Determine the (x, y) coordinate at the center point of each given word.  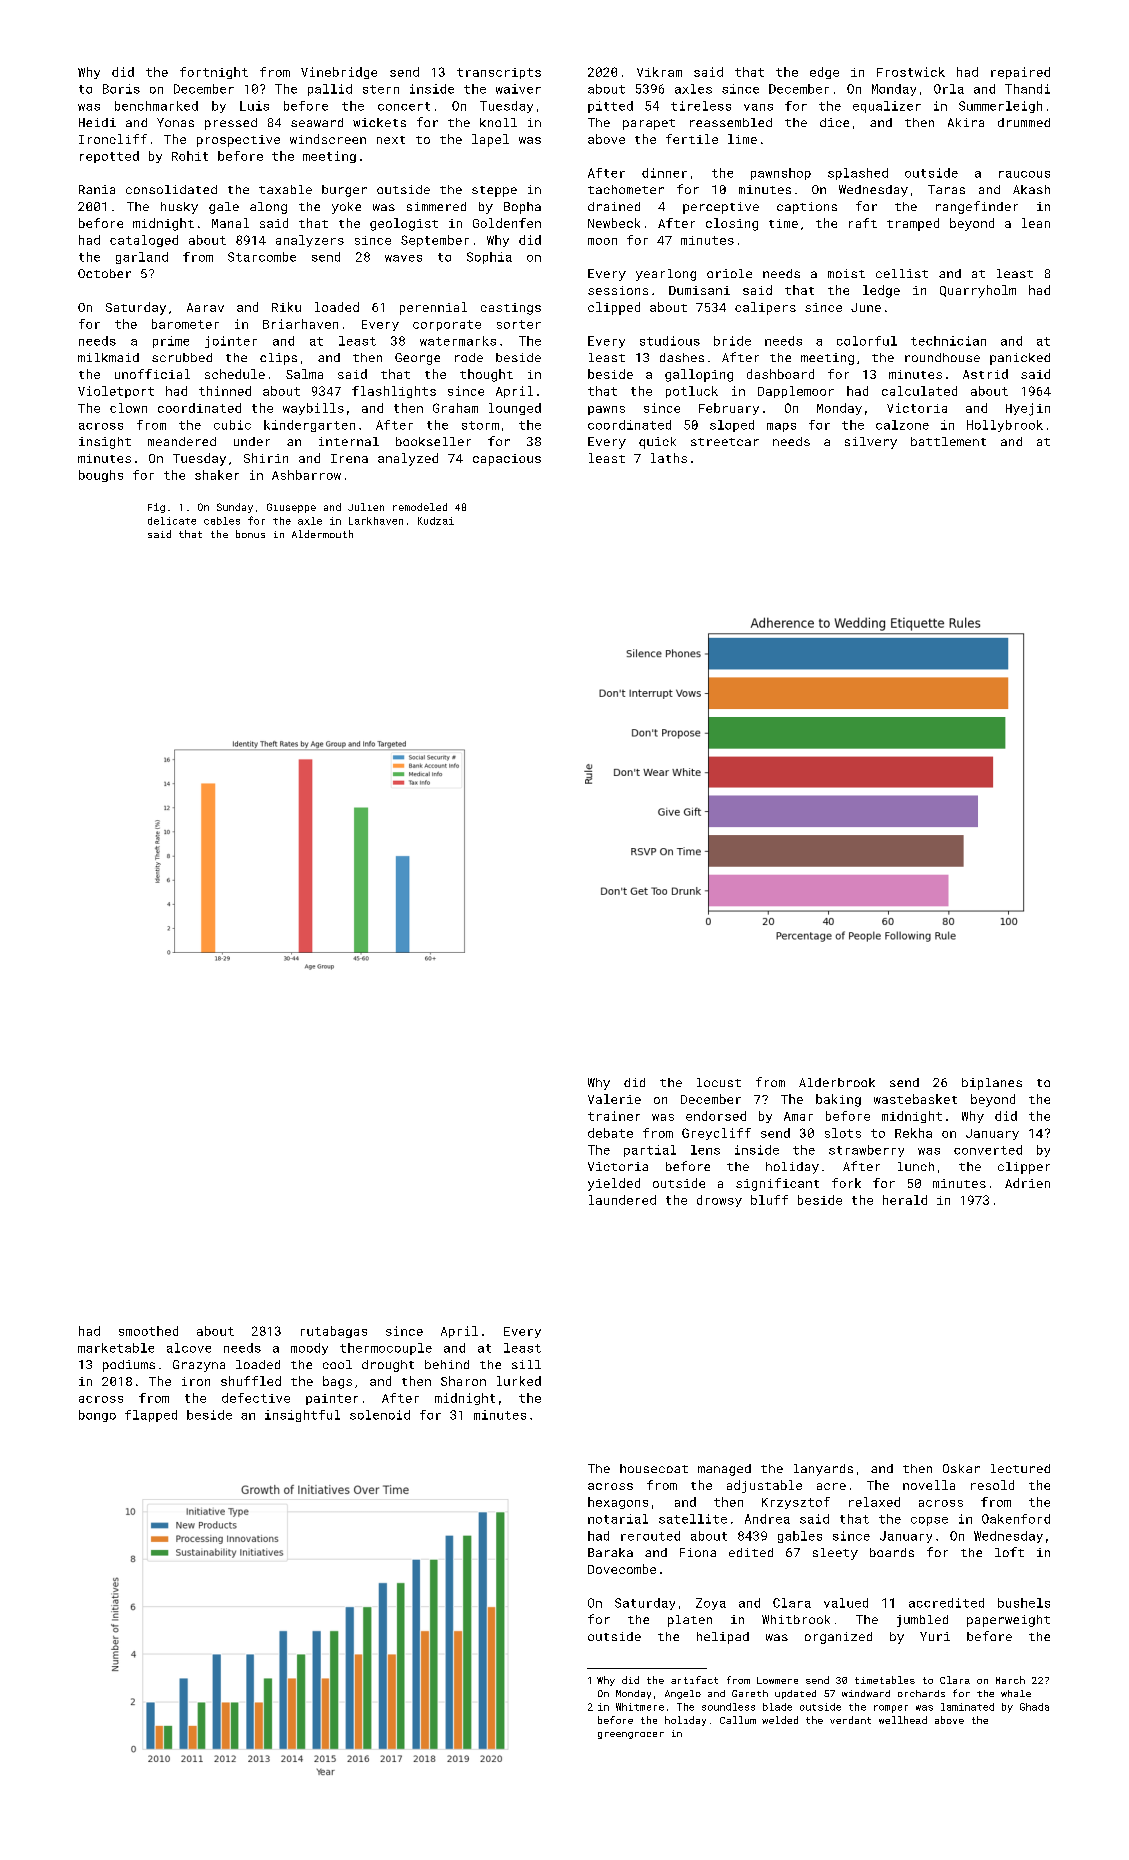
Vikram (659, 72)
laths (669, 458)
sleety (835, 1554)
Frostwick (911, 72)
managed (724, 1470)
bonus (250, 534)
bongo (97, 1416)
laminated (967, 1707)
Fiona (698, 1552)
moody (309, 1349)
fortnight (214, 73)
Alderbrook (837, 1082)
